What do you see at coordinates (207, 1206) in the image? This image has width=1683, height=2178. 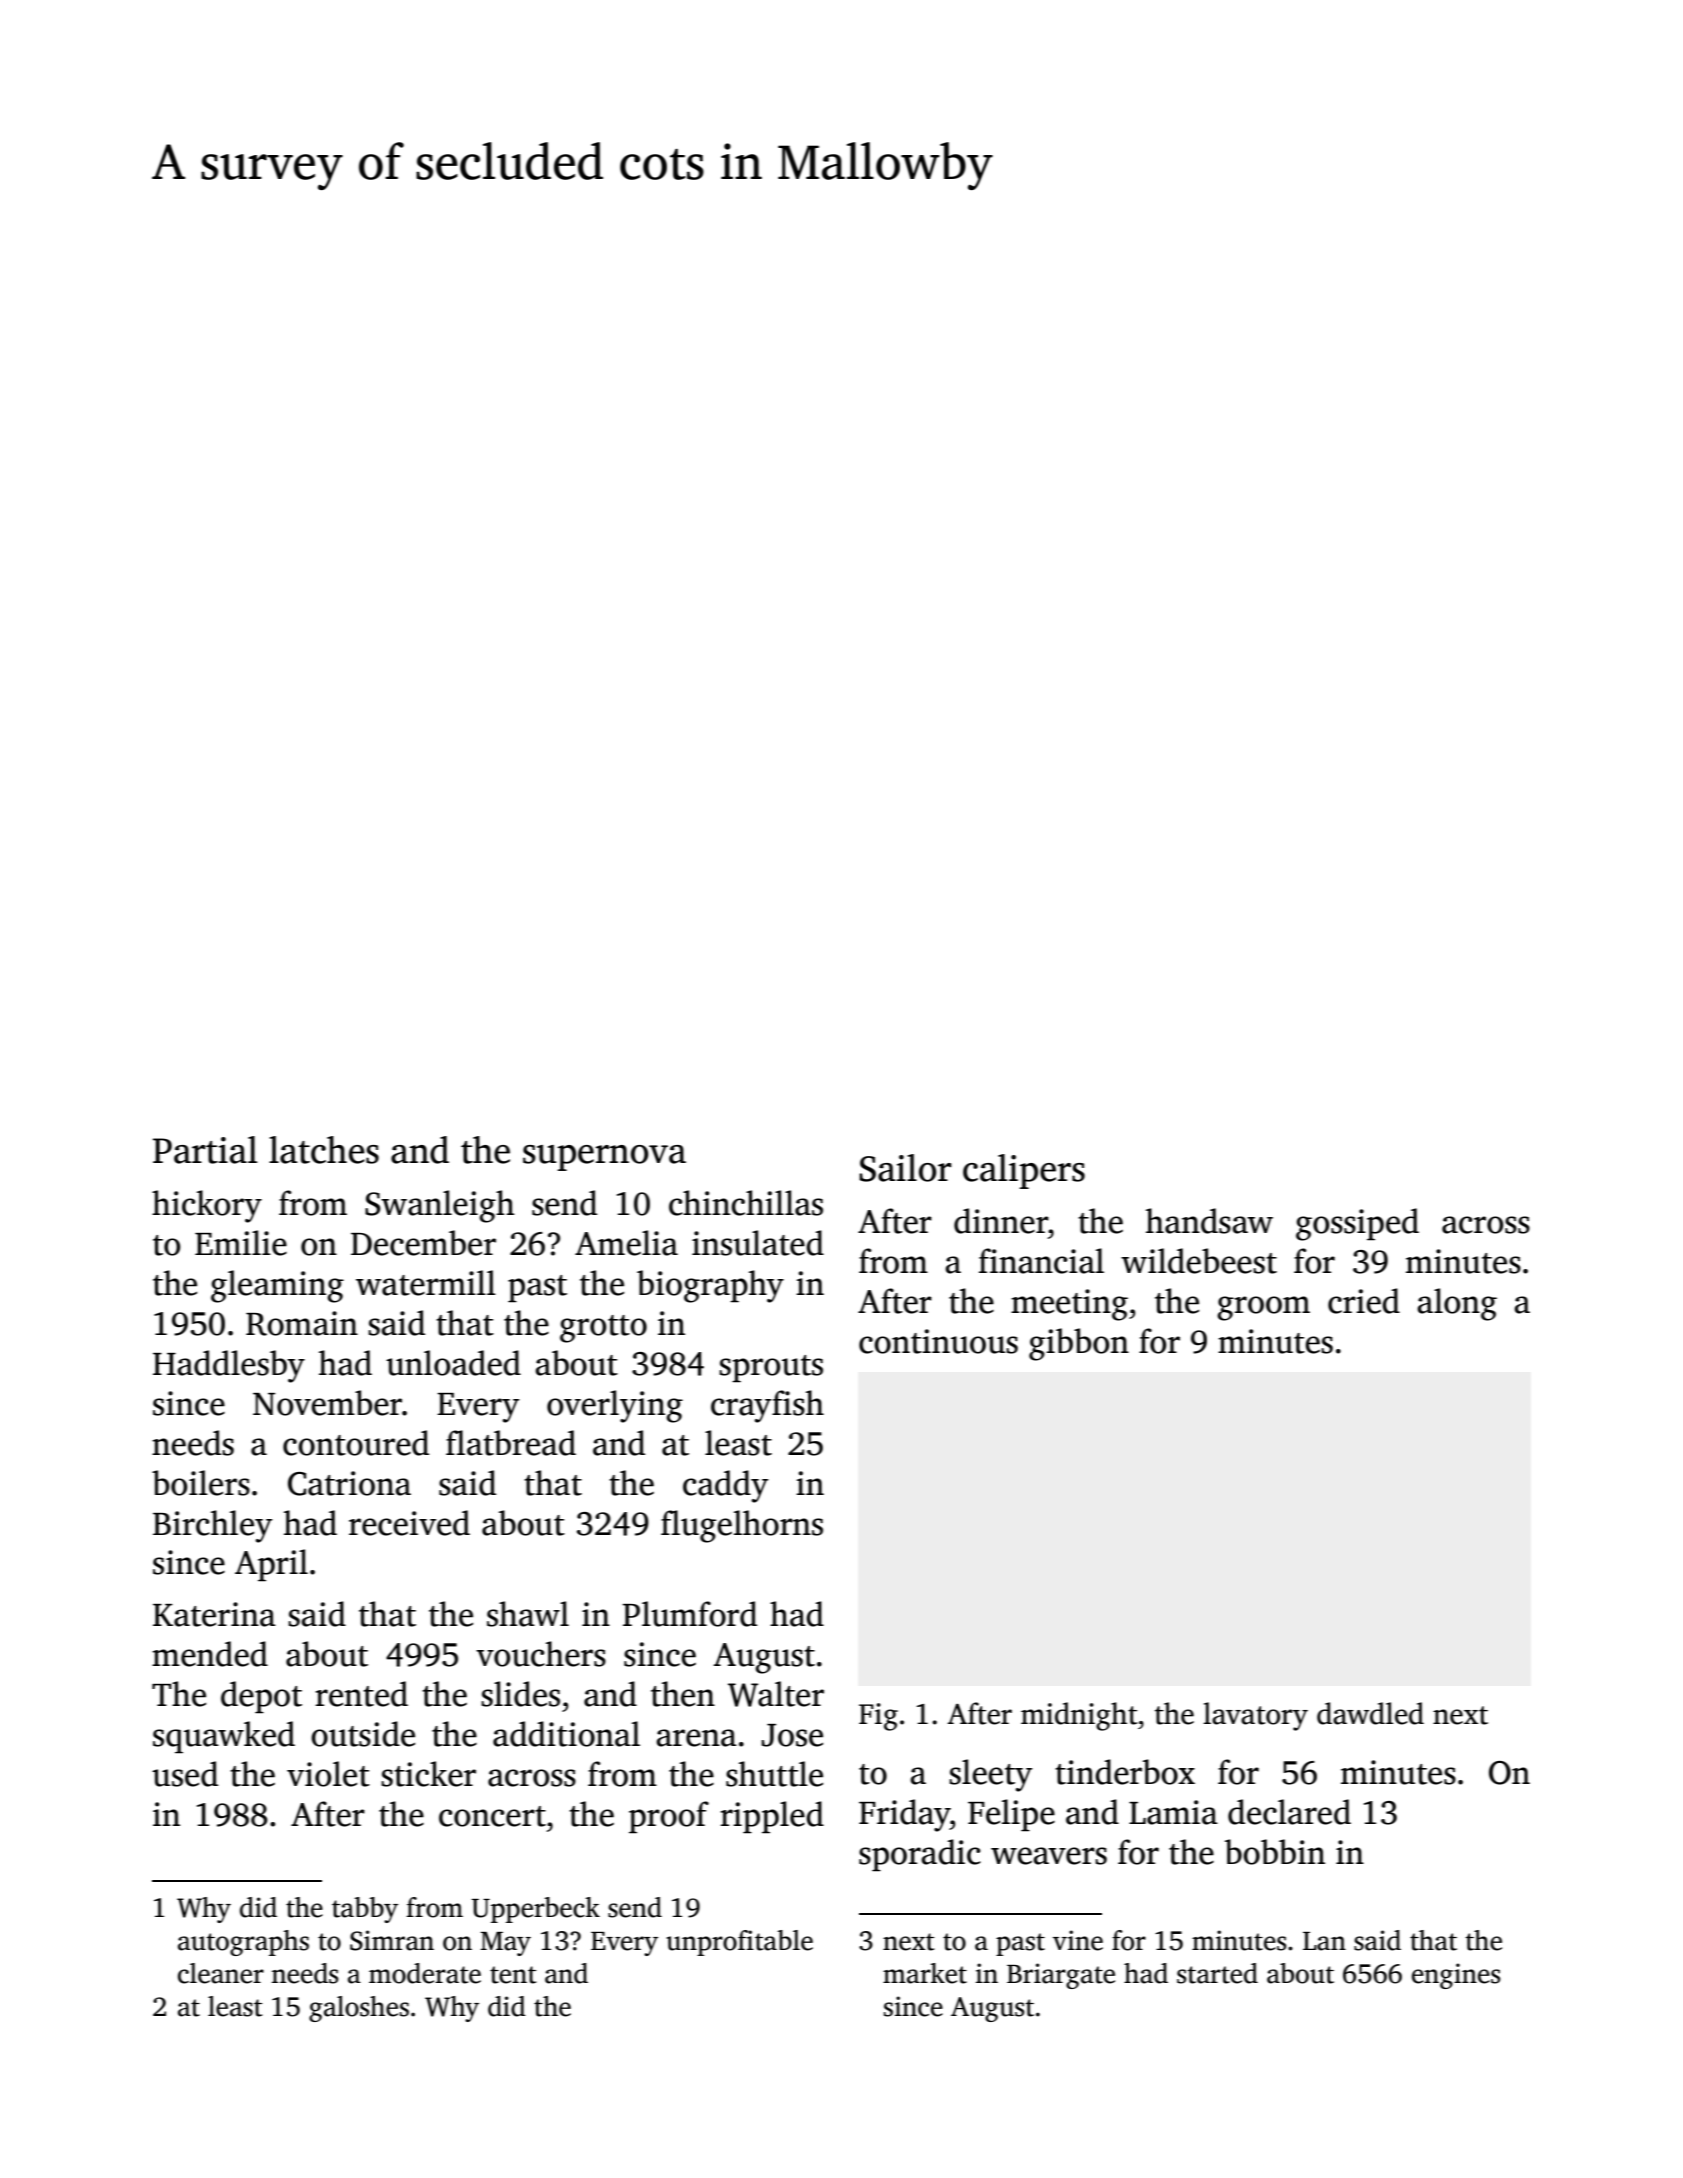 I see `hickory` at bounding box center [207, 1206].
